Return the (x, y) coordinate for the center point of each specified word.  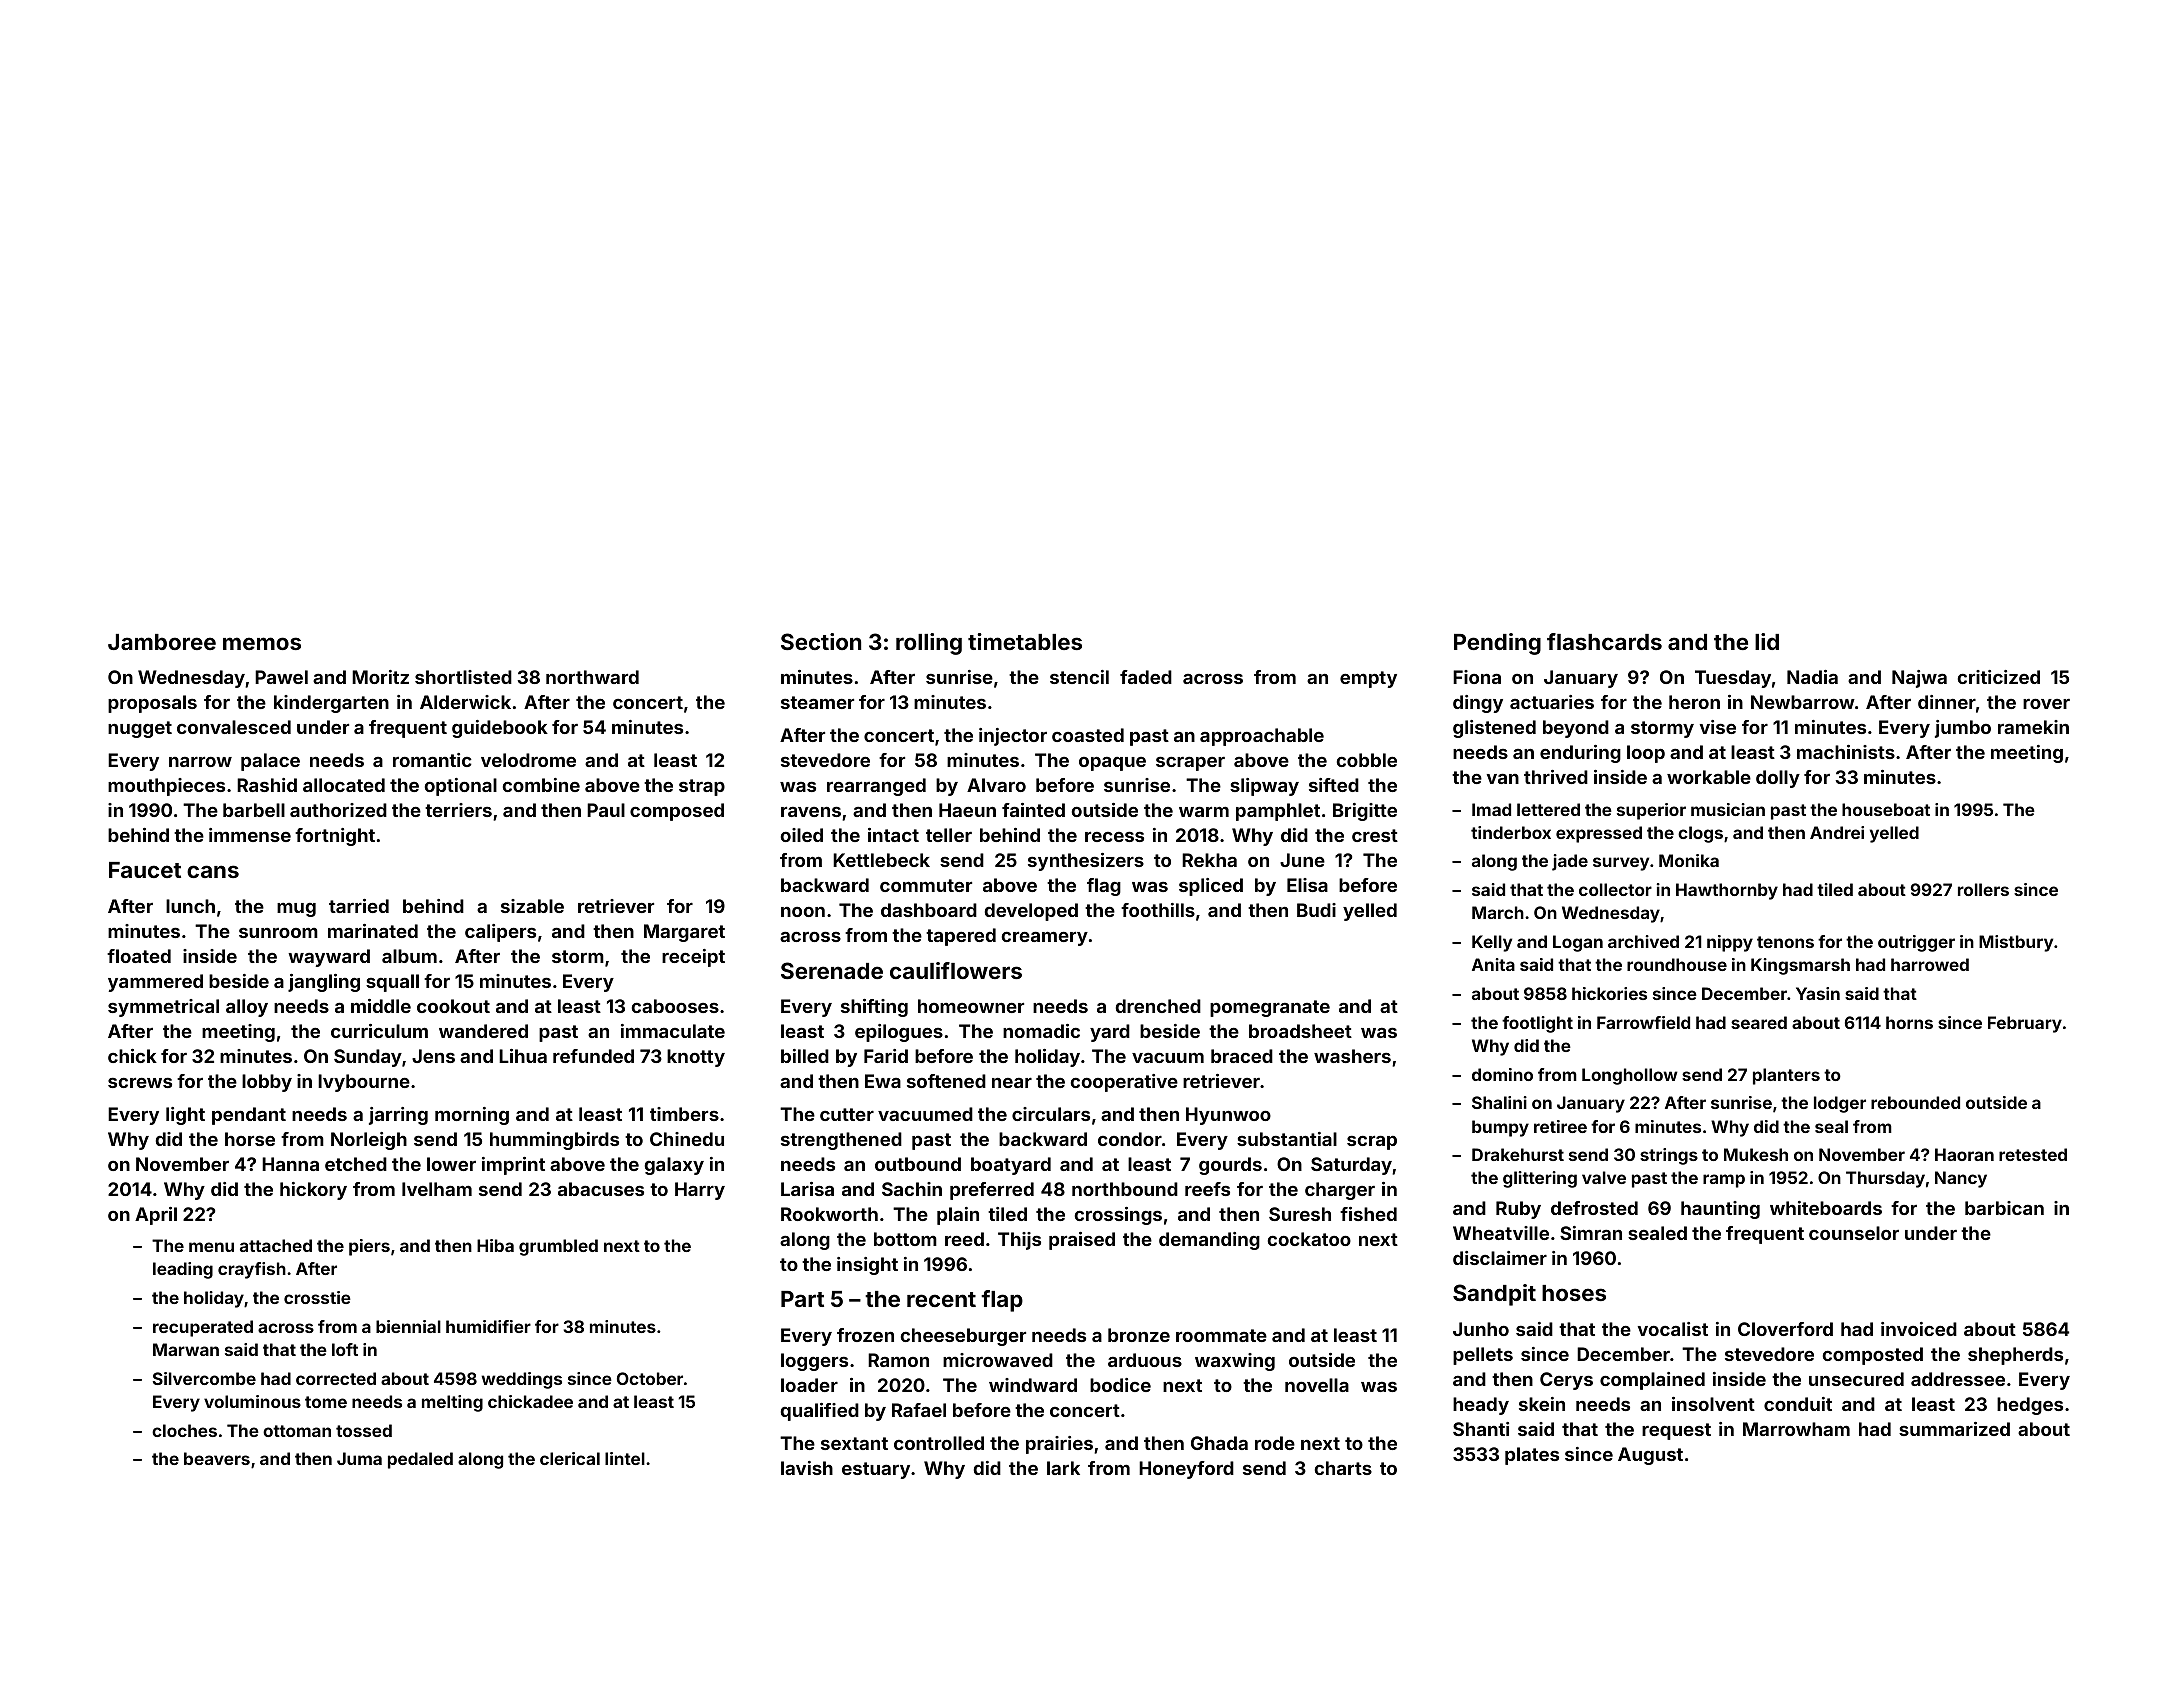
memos (262, 643)
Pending (1497, 644)
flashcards (1604, 641)
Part (802, 1299)
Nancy (1961, 1179)
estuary (876, 1470)
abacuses (601, 1189)
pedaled (420, 1460)
